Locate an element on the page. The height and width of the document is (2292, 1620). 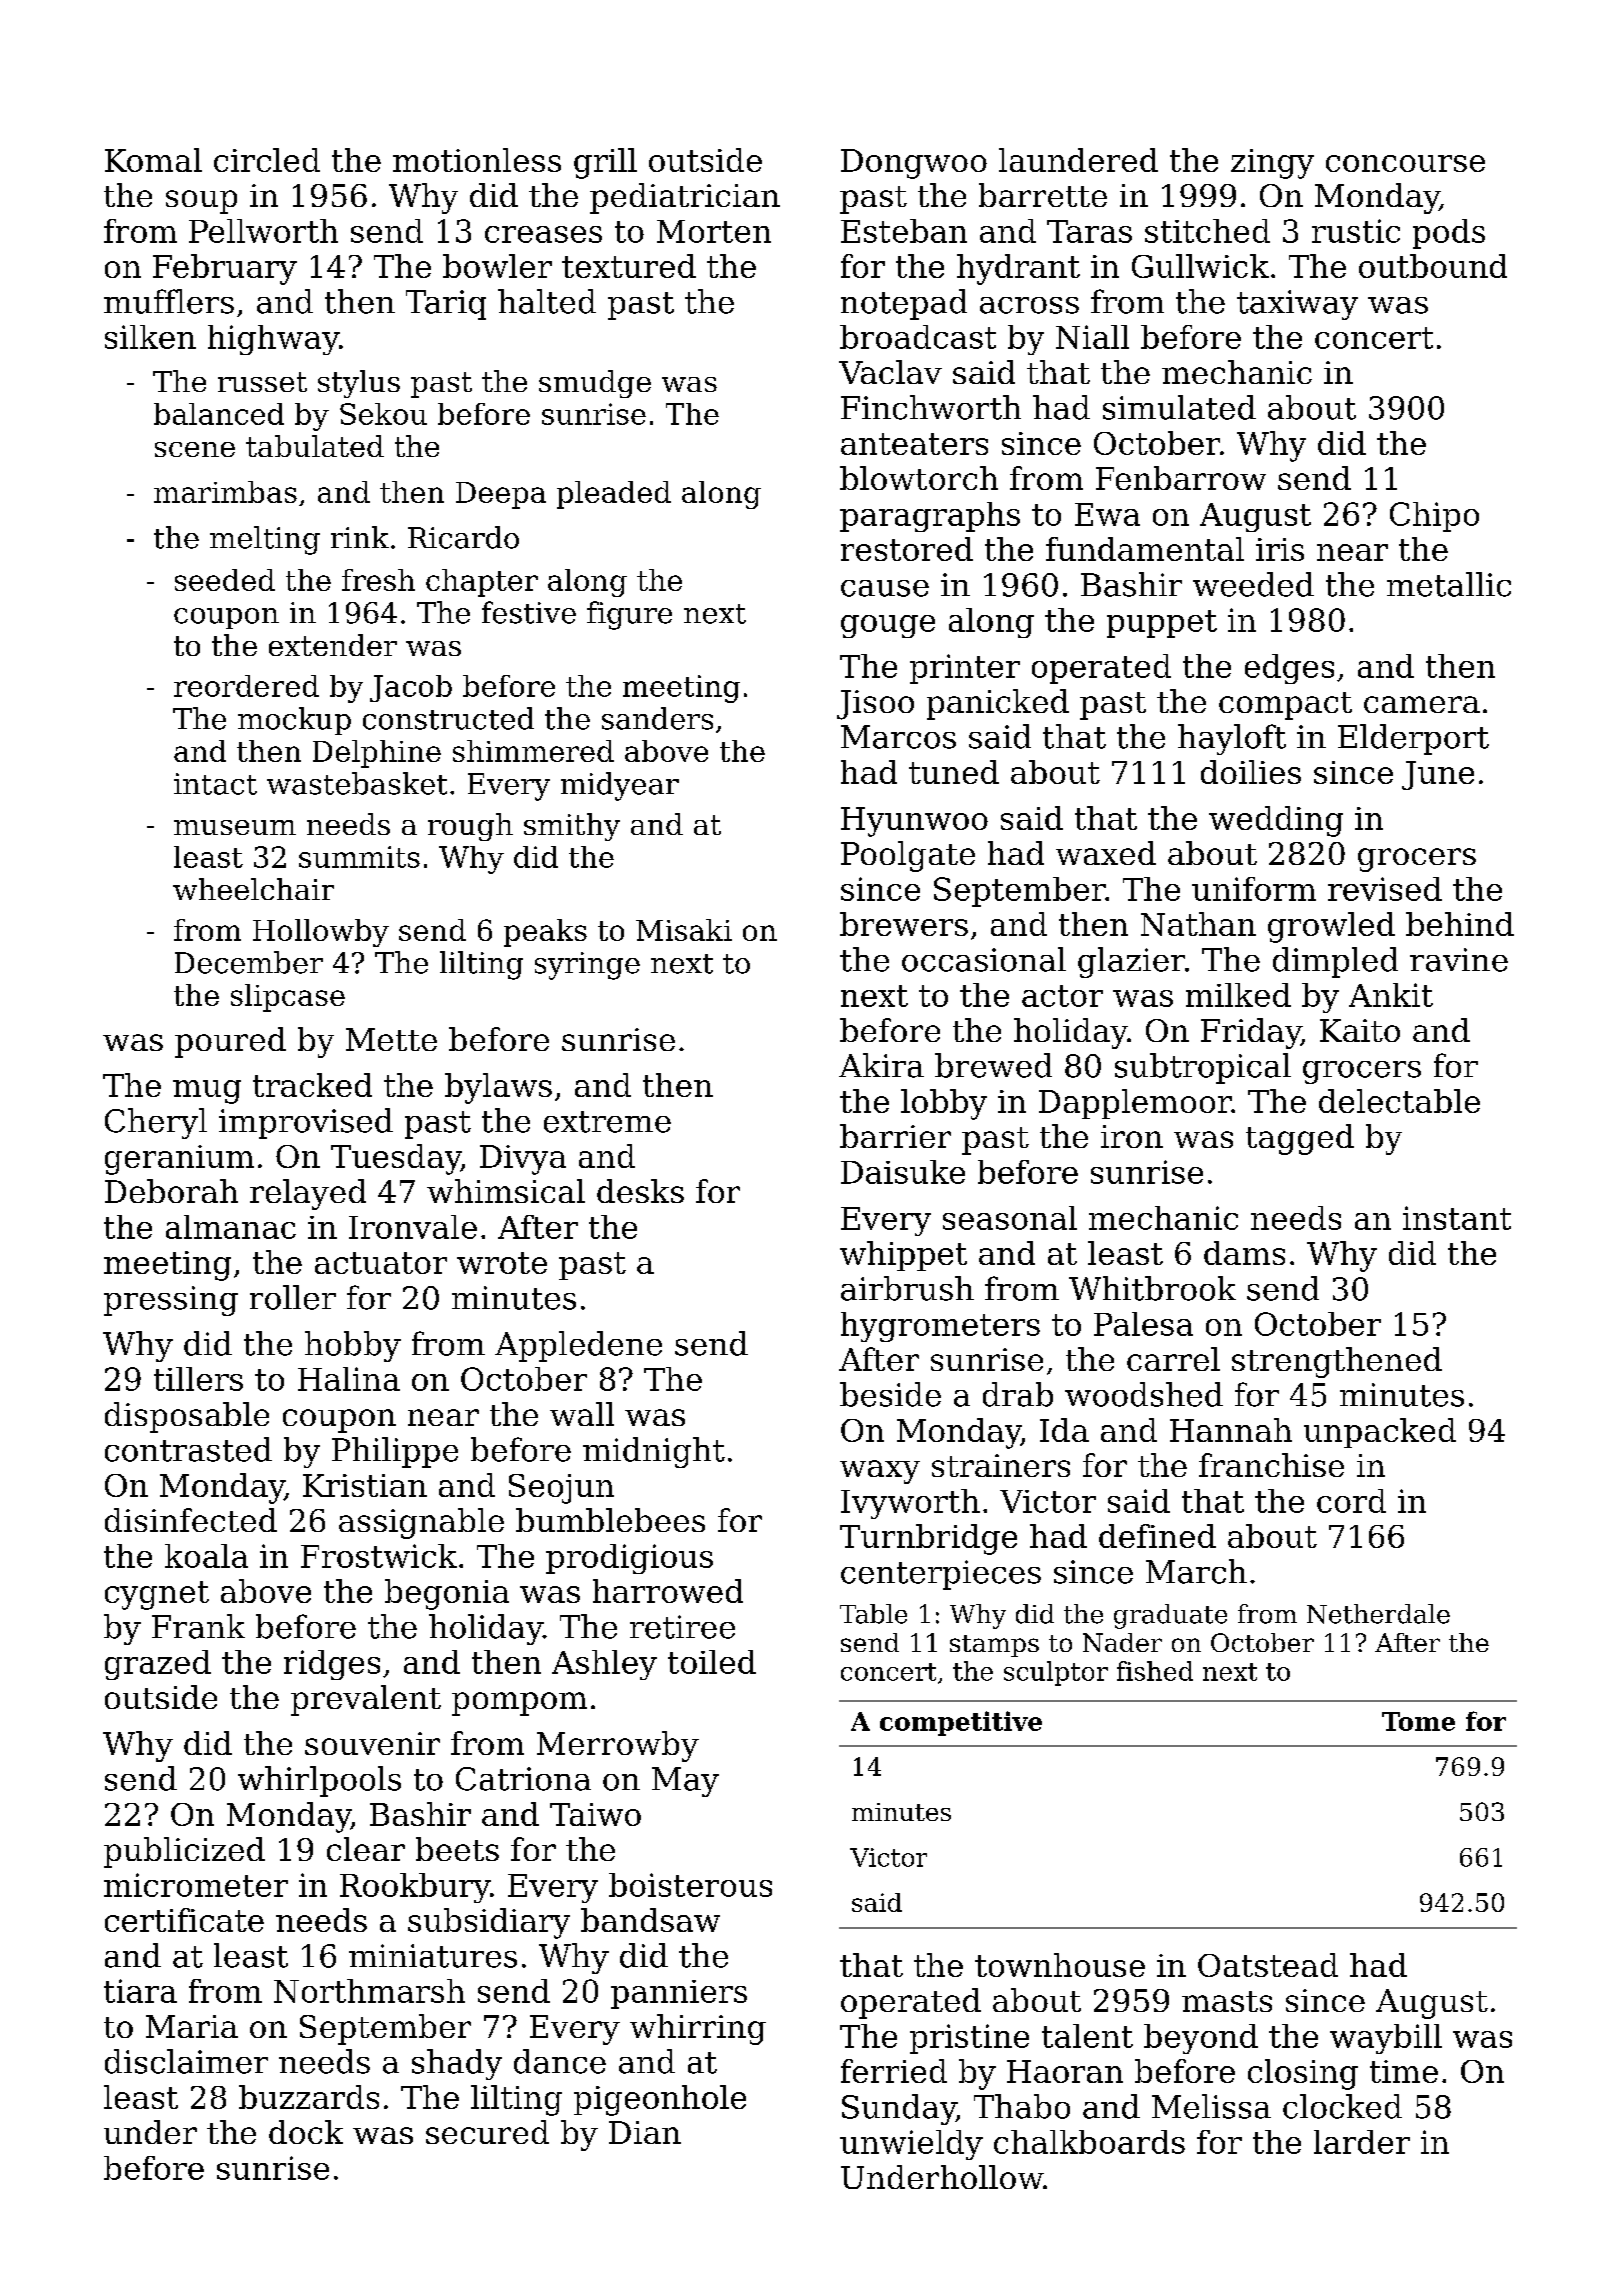
pods is located at coordinates (1449, 234).
